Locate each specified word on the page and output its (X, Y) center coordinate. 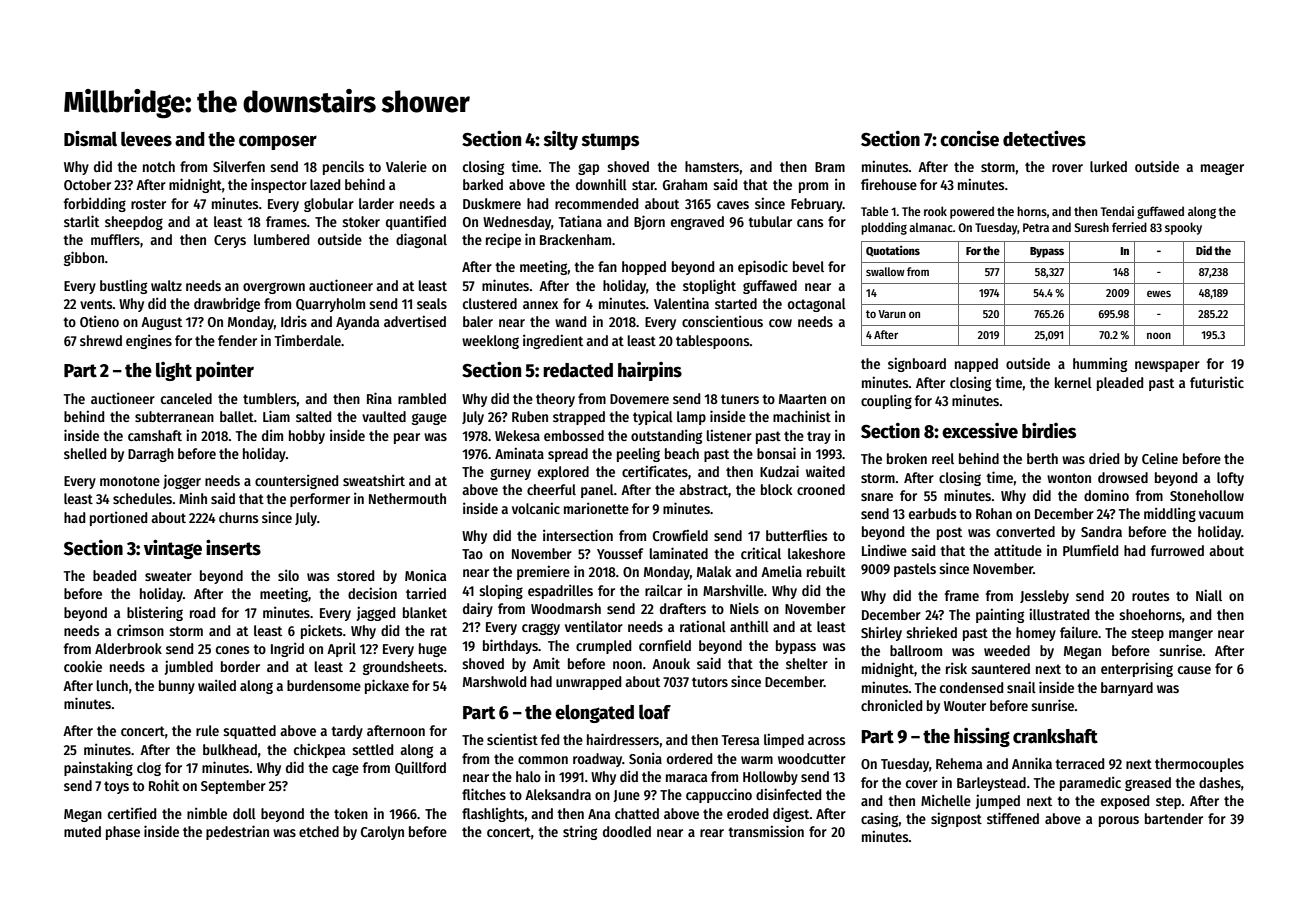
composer (278, 142)
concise (969, 139)
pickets (322, 631)
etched (319, 831)
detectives (1044, 138)
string (580, 832)
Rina (379, 398)
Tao (472, 554)
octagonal (817, 305)
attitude (1018, 550)
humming (1100, 364)
